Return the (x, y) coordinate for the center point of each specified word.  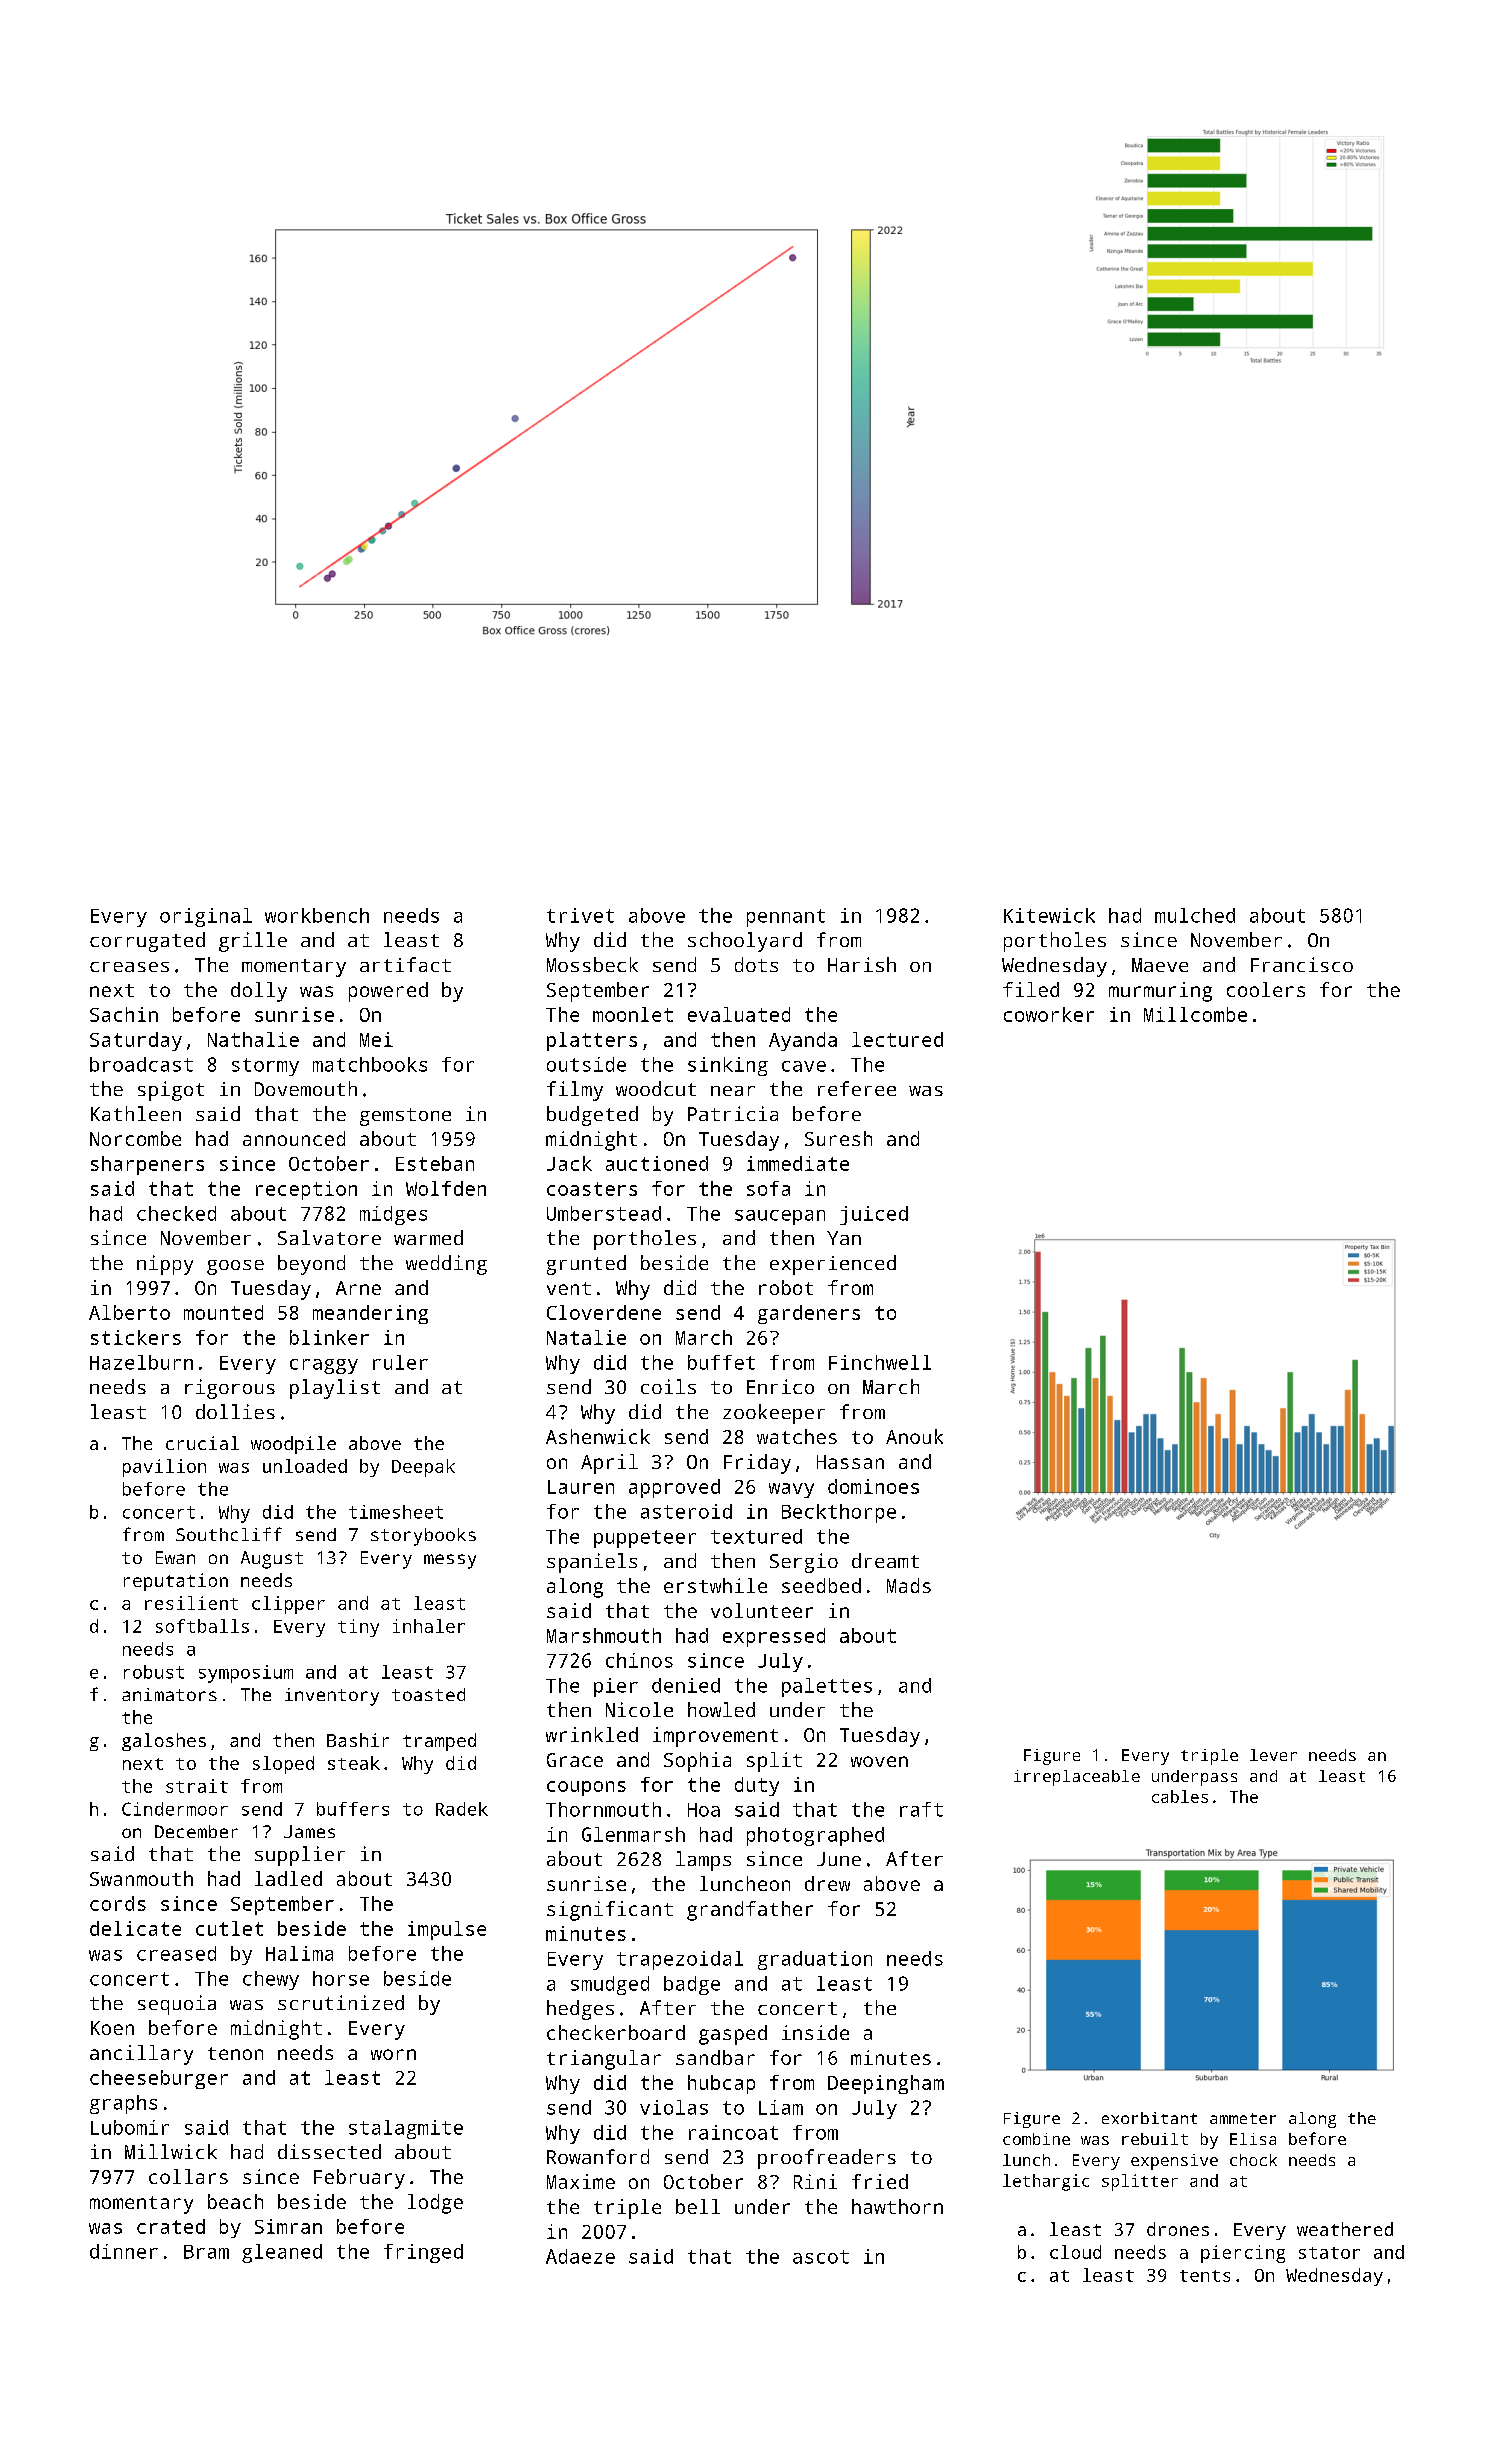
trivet (580, 915)
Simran (288, 2226)
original (206, 917)
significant (610, 1911)
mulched (1195, 915)
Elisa (1253, 2139)
